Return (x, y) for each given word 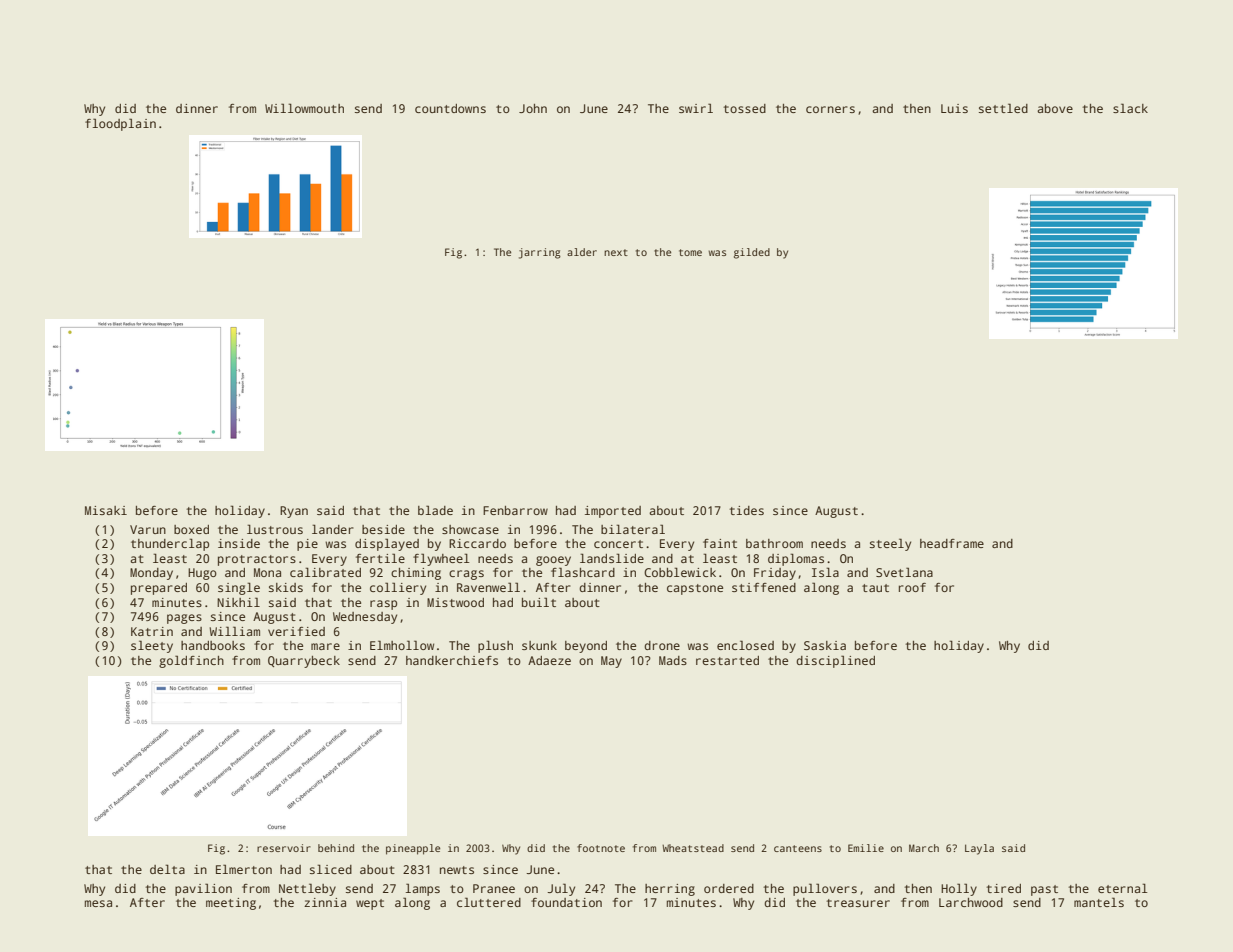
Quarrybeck (304, 662)
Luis (954, 108)
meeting (231, 904)
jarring (540, 253)
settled (1003, 108)
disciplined (835, 661)
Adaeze (549, 660)
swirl (696, 108)
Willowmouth (304, 108)
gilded (752, 253)
